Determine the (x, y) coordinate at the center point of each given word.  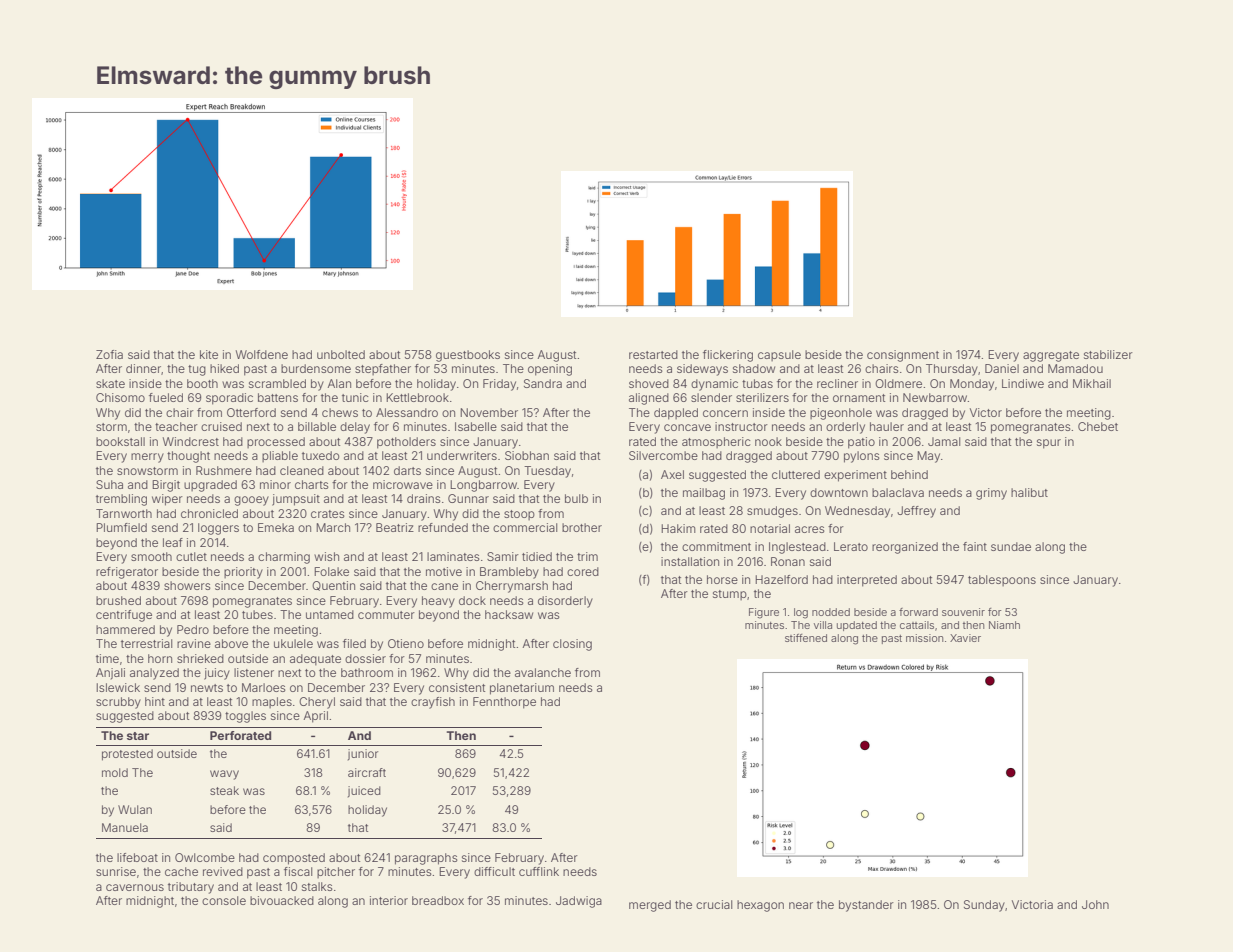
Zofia (109, 354)
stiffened (806, 638)
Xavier (965, 638)
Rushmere (224, 470)
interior (389, 900)
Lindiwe (1023, 383)
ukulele (293, 643)
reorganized (905, 548)
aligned (649, 399)
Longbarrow (483, 486)
